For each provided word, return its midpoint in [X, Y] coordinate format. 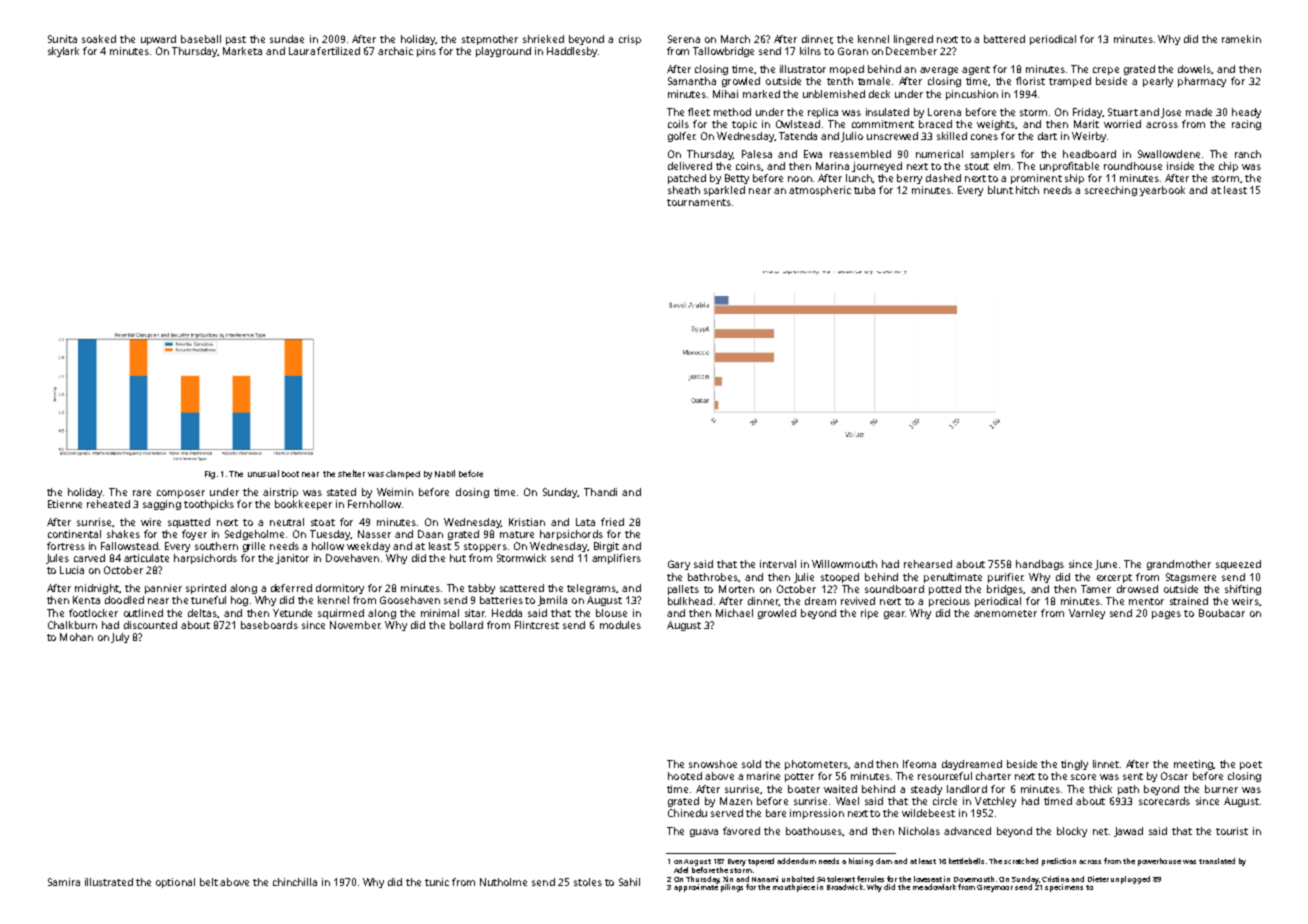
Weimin [395, 492]
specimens [1064, 888]
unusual [263, 473]
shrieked [543, 39]
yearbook [1162, 191]
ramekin [1241, 39]
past [236, 40]
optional [175, 883]
